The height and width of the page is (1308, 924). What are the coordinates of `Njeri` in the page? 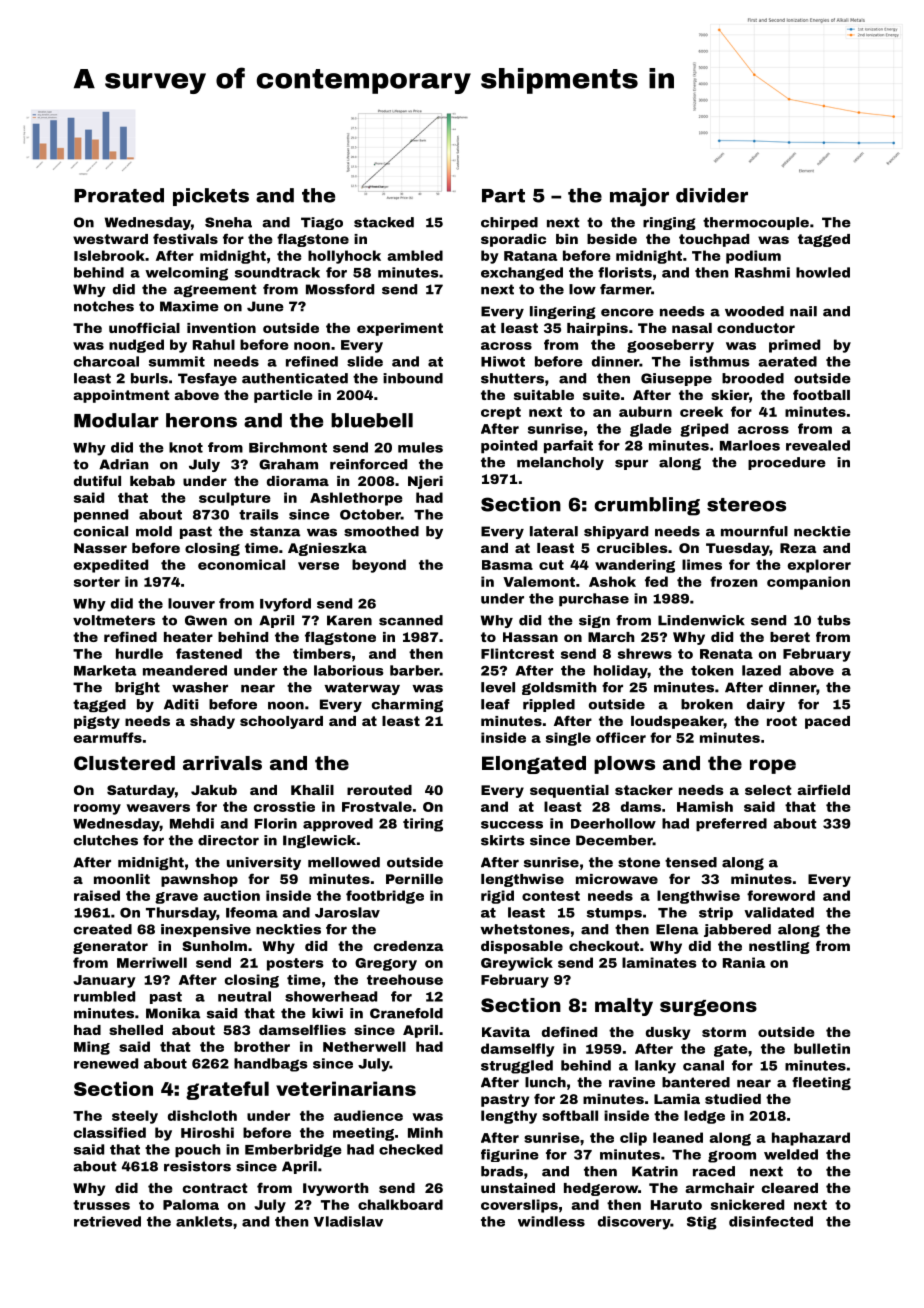 It's located at (425, 482).
